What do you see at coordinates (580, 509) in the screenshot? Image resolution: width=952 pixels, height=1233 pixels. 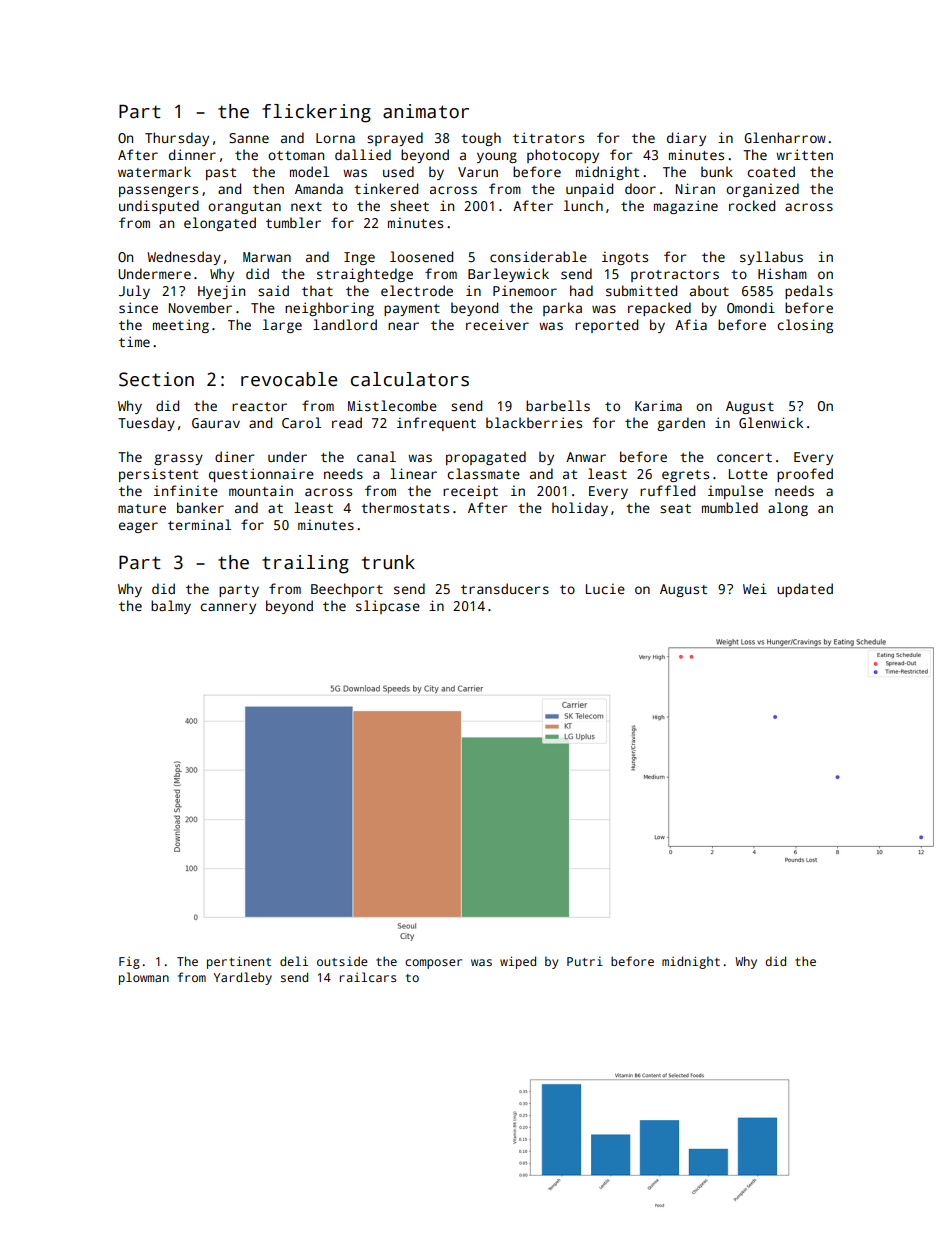 I see `holiday` at bounding box center [580, 509].
